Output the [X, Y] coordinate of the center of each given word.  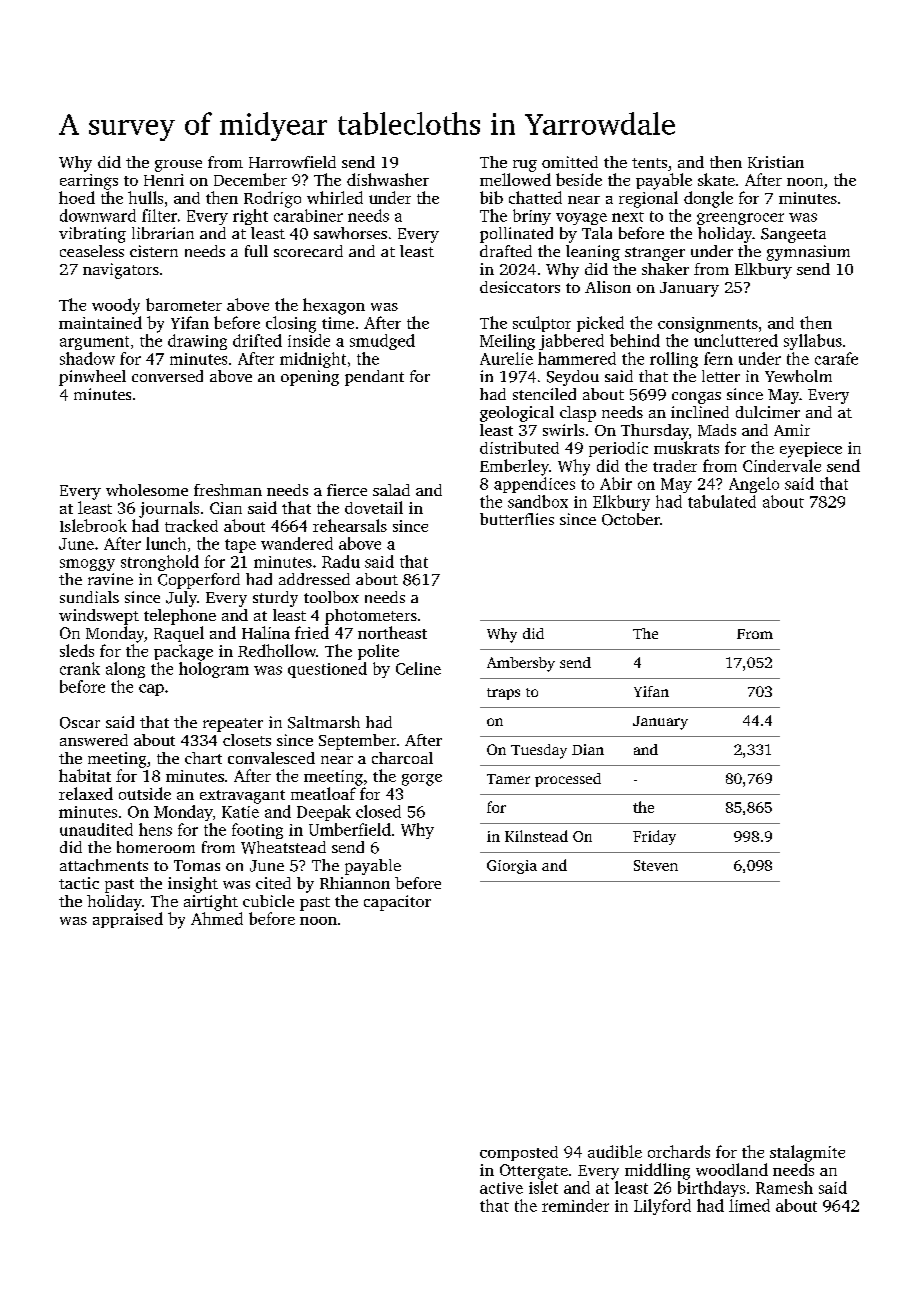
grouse [178, 166]
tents [649, 163]
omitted [570, 162]
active [501, 1188]
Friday [654, 837]
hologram [214, 670]
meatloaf [323, 793]
